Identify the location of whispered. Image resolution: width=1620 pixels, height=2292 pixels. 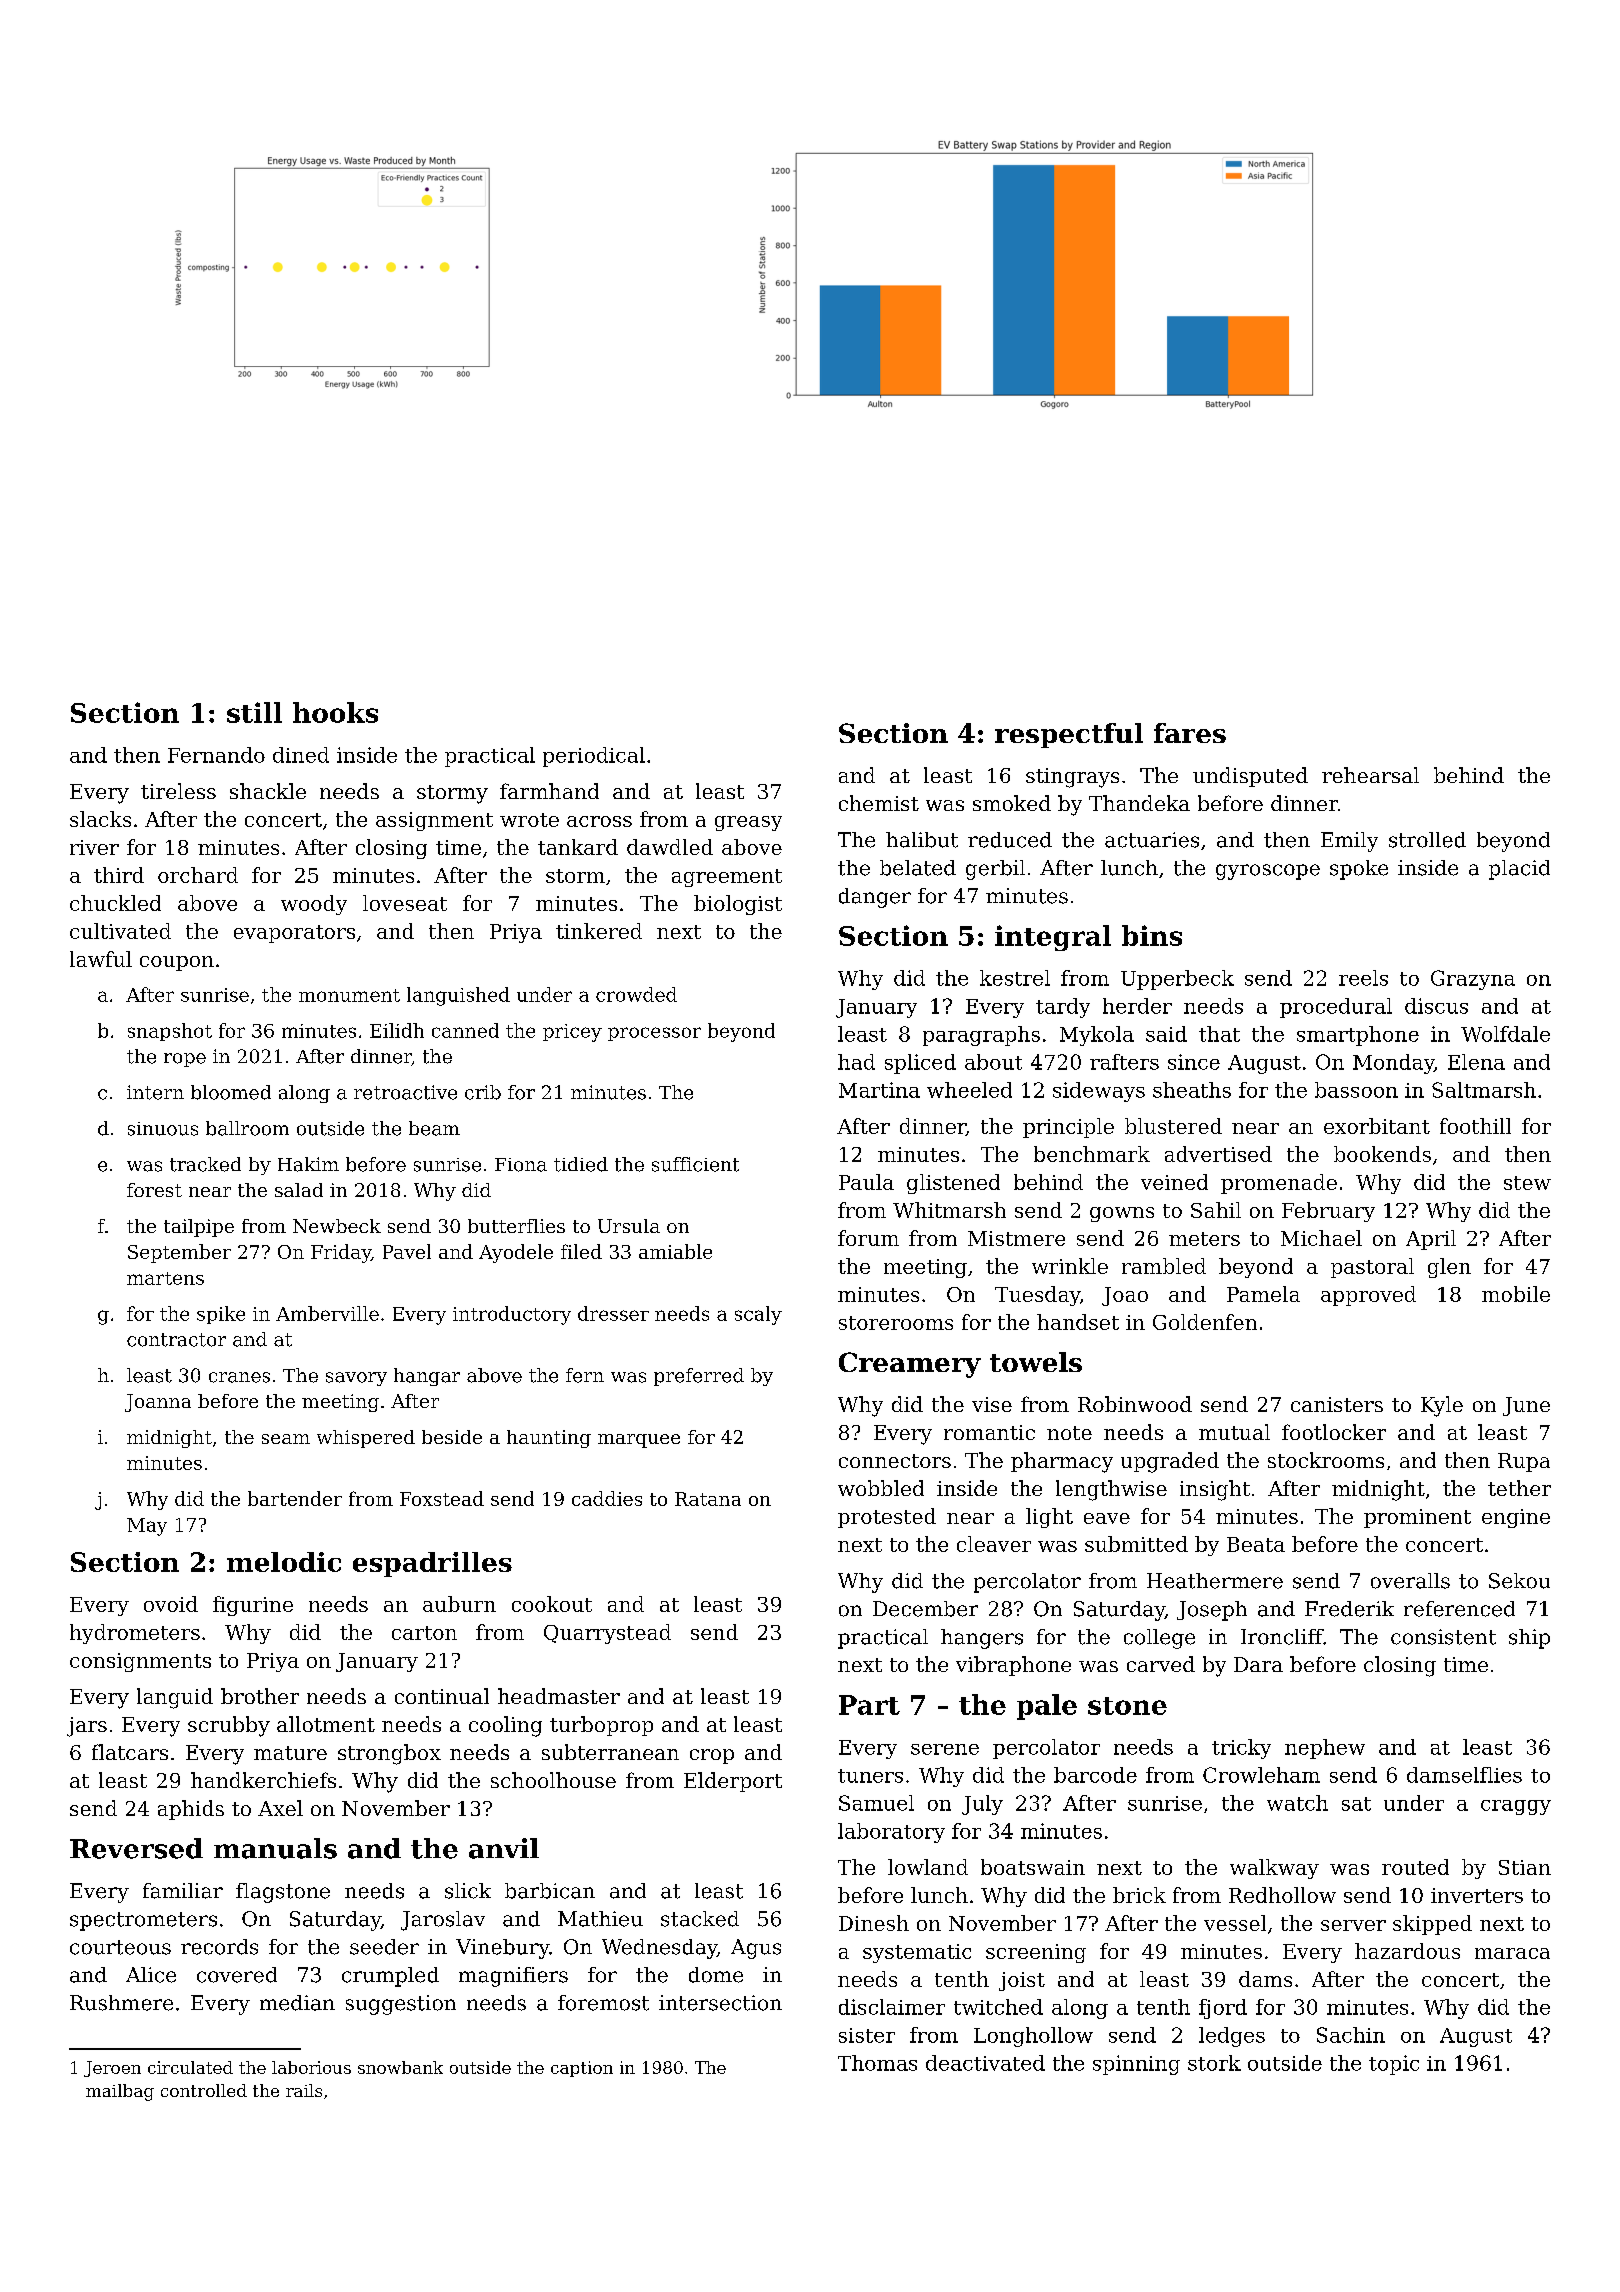
(366, 1439).
